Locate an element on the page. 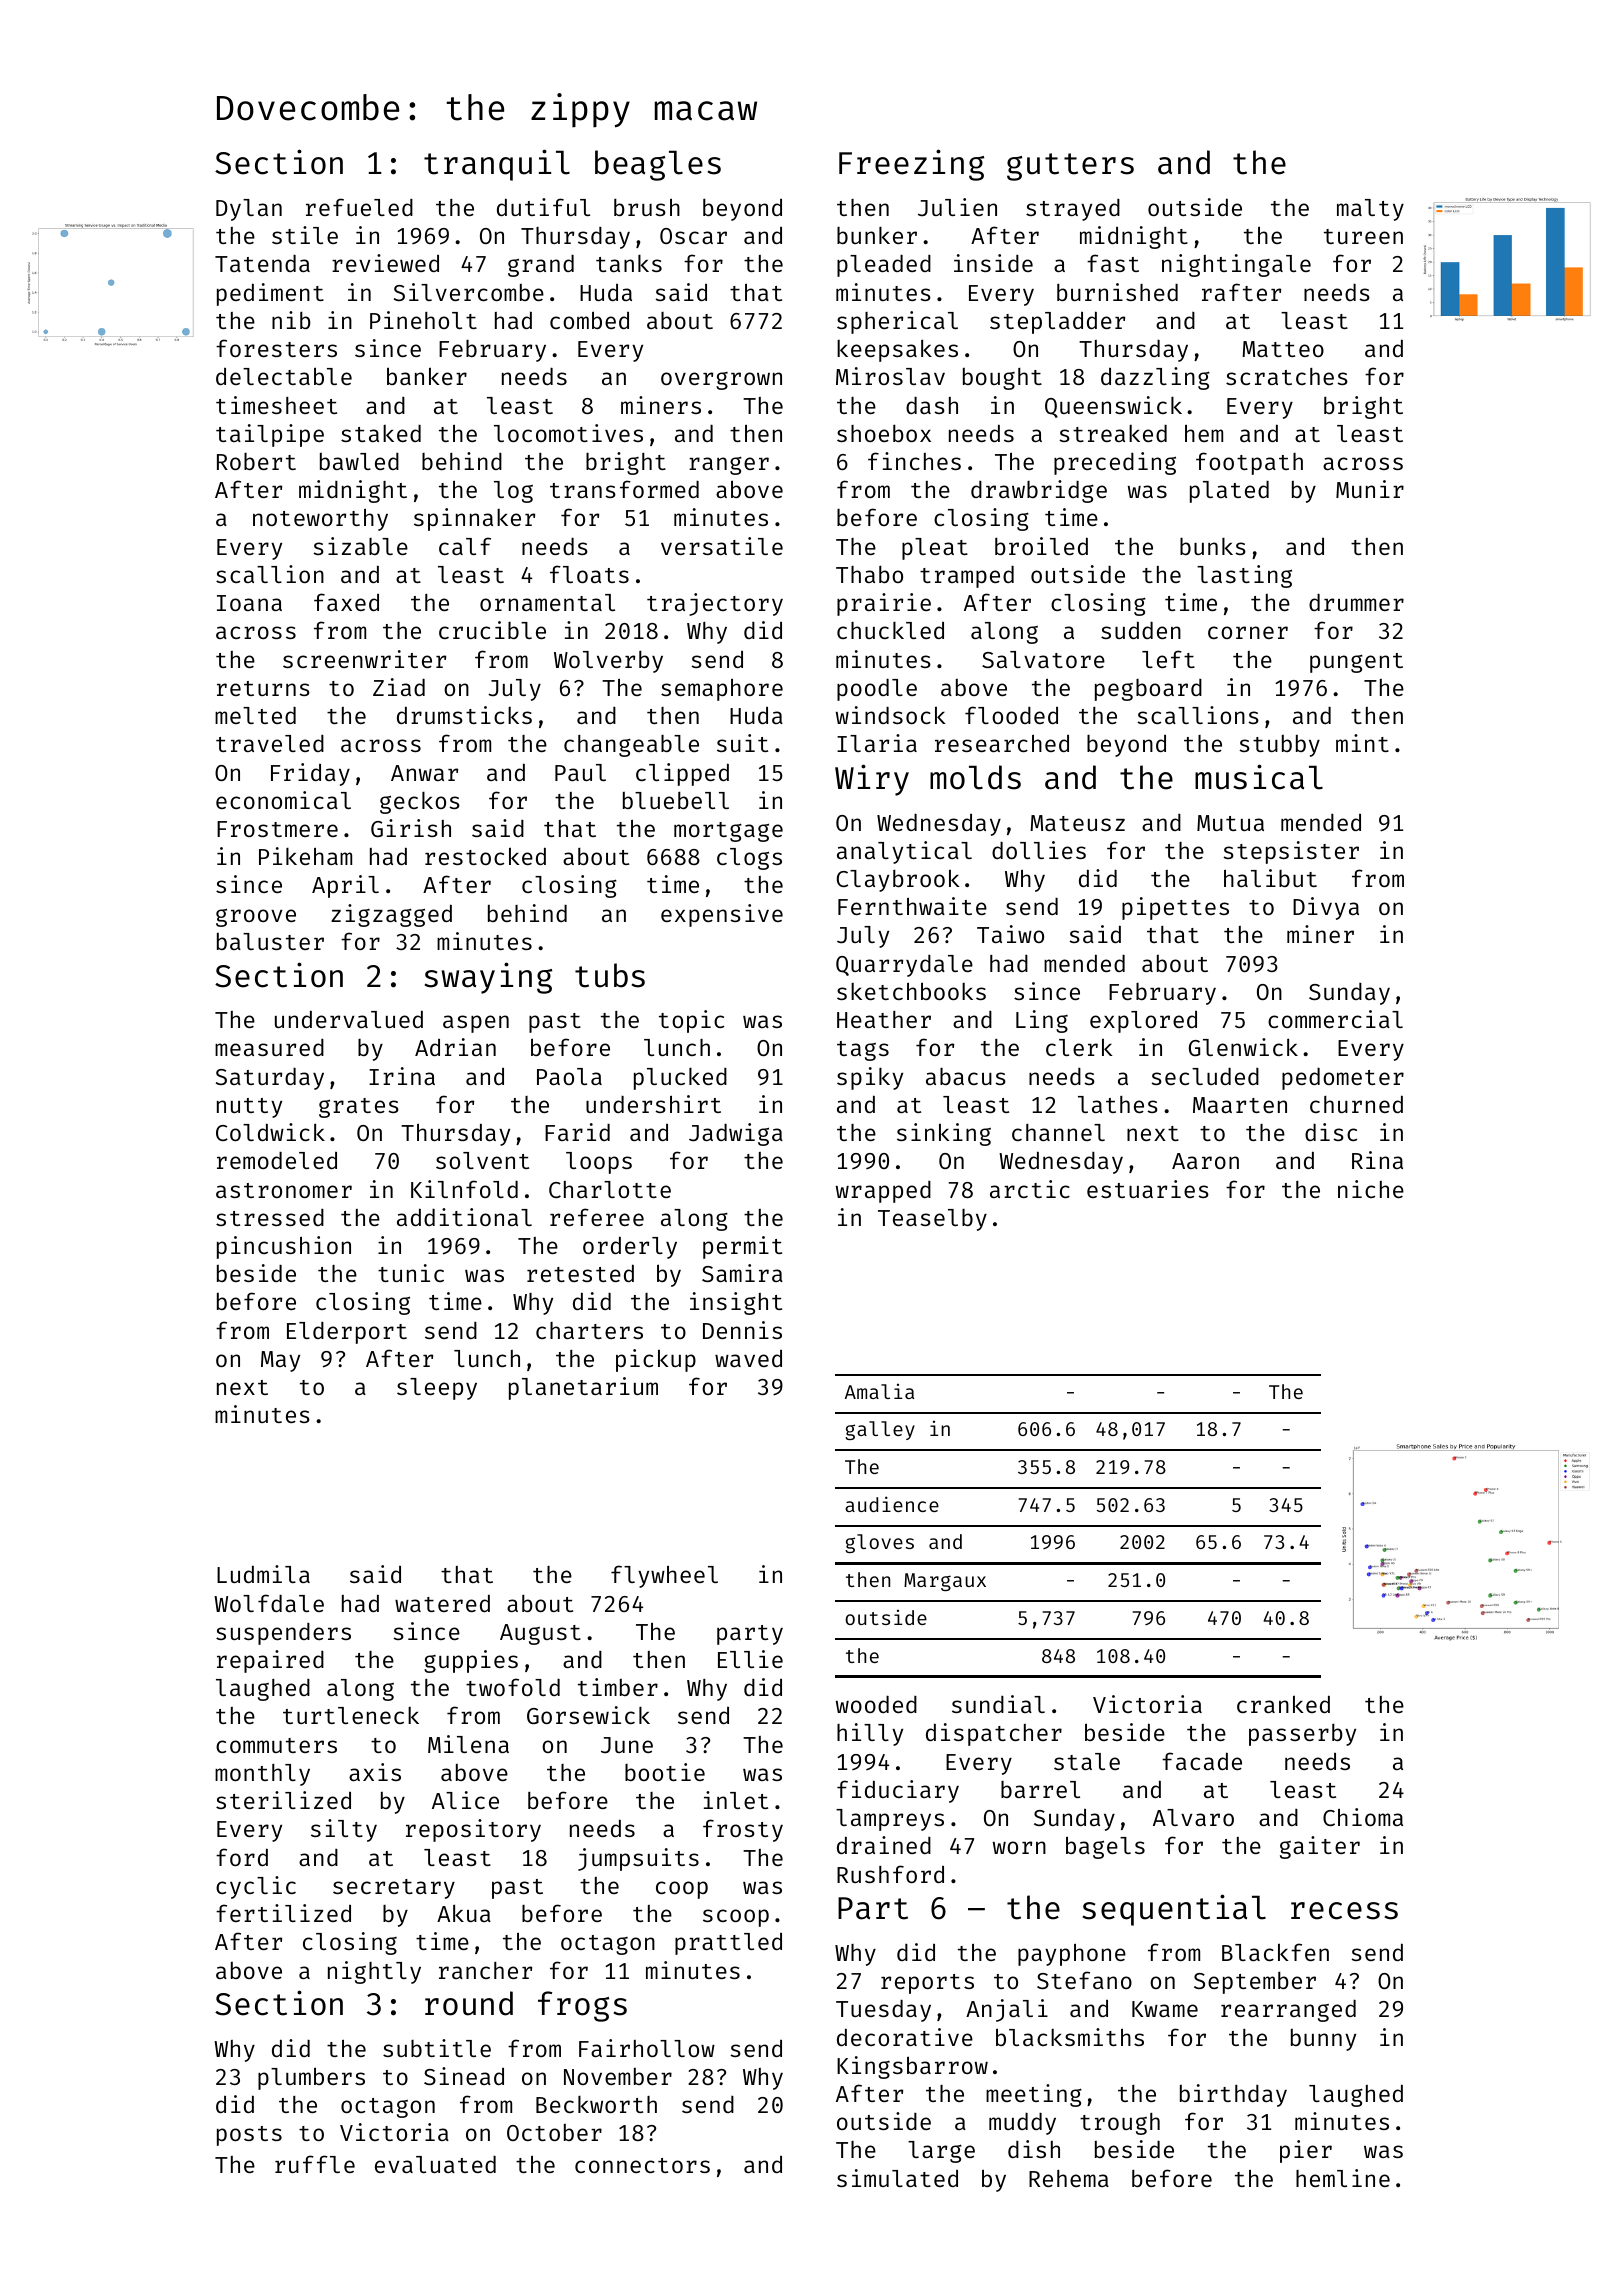  repaired is located at coordinates (270, 1661).
